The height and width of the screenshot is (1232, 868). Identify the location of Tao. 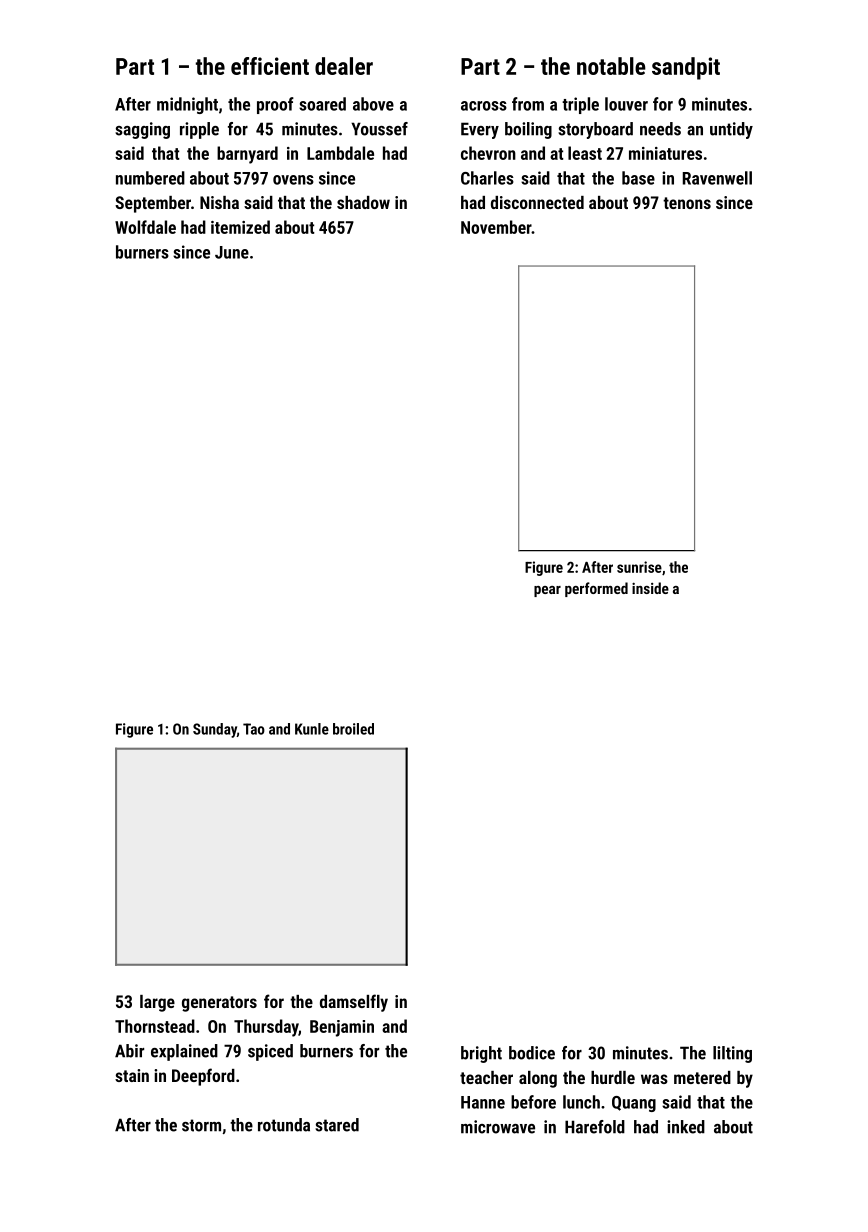
(254, 729).
